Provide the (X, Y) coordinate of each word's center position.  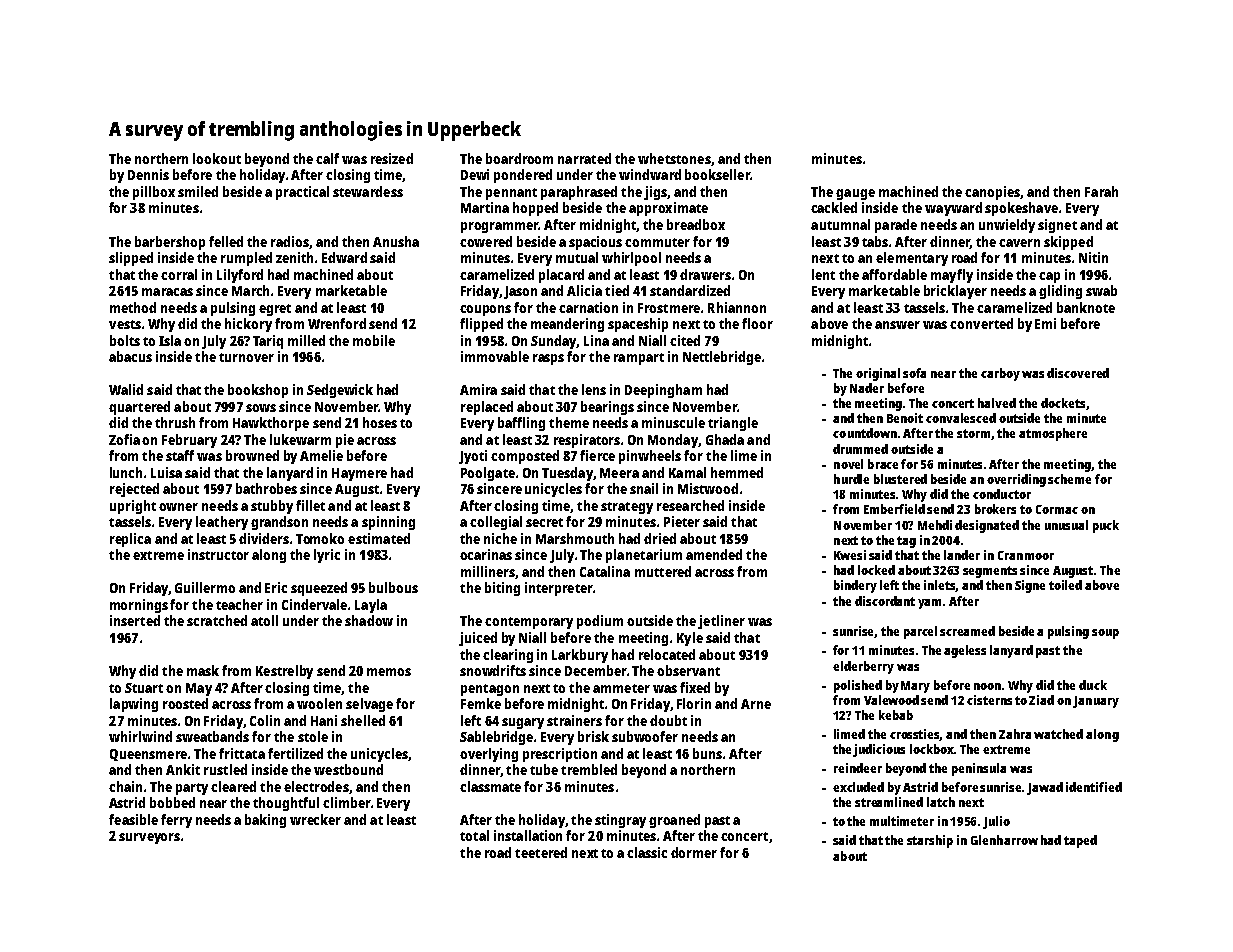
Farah (1101, 191)
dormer (694, 852)
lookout (217, 158)
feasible (133, 819)
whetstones (674, 158)
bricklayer (955, 292)
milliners (488, 571)
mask (203, 670)
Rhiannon (737, 307)
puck (1106, 526)
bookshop (258, 391)
